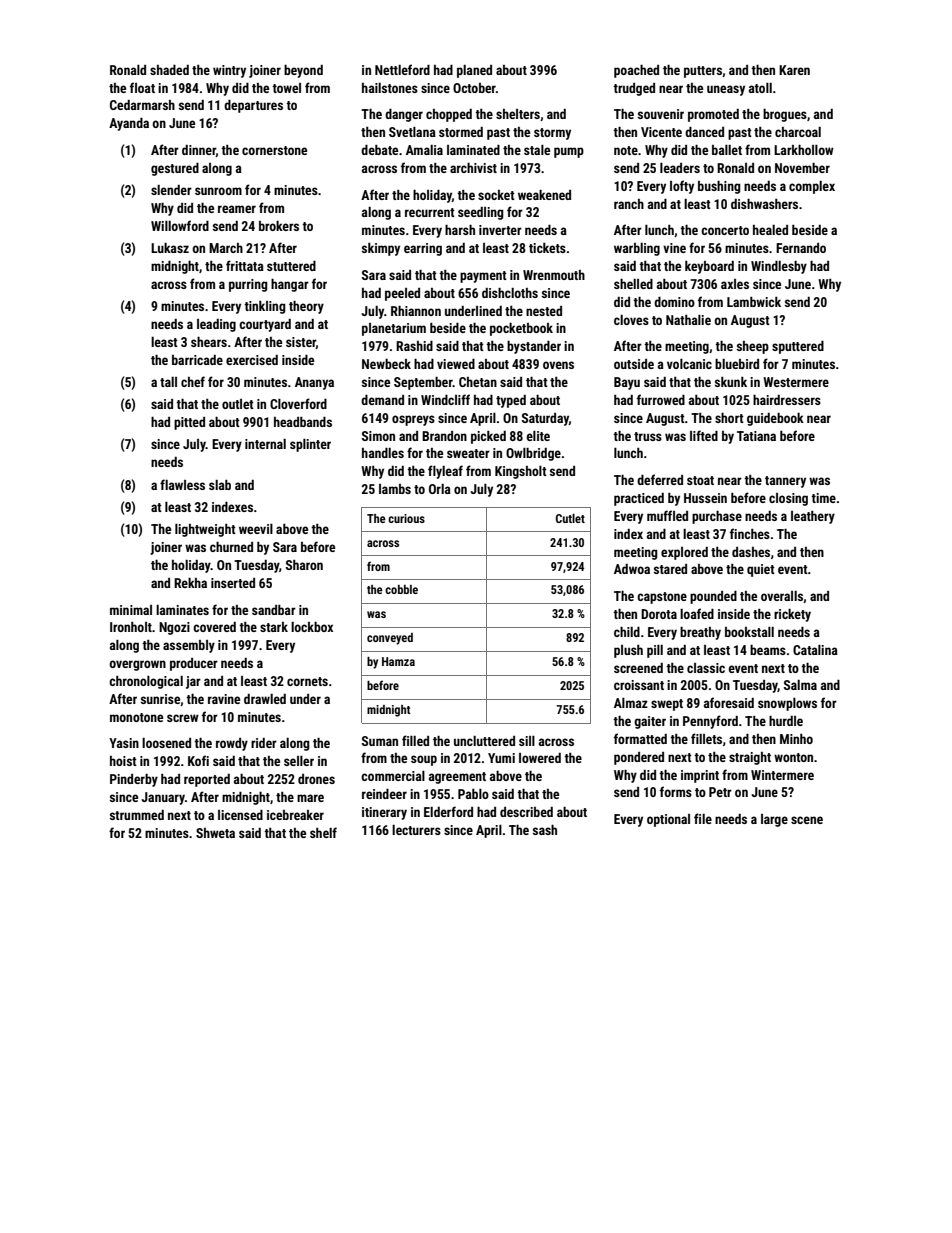 This page has height=1233, width=952. What do you see at coordinates (440, 489) in the page?
I see `Orla` at bounding box center [440, 489].
